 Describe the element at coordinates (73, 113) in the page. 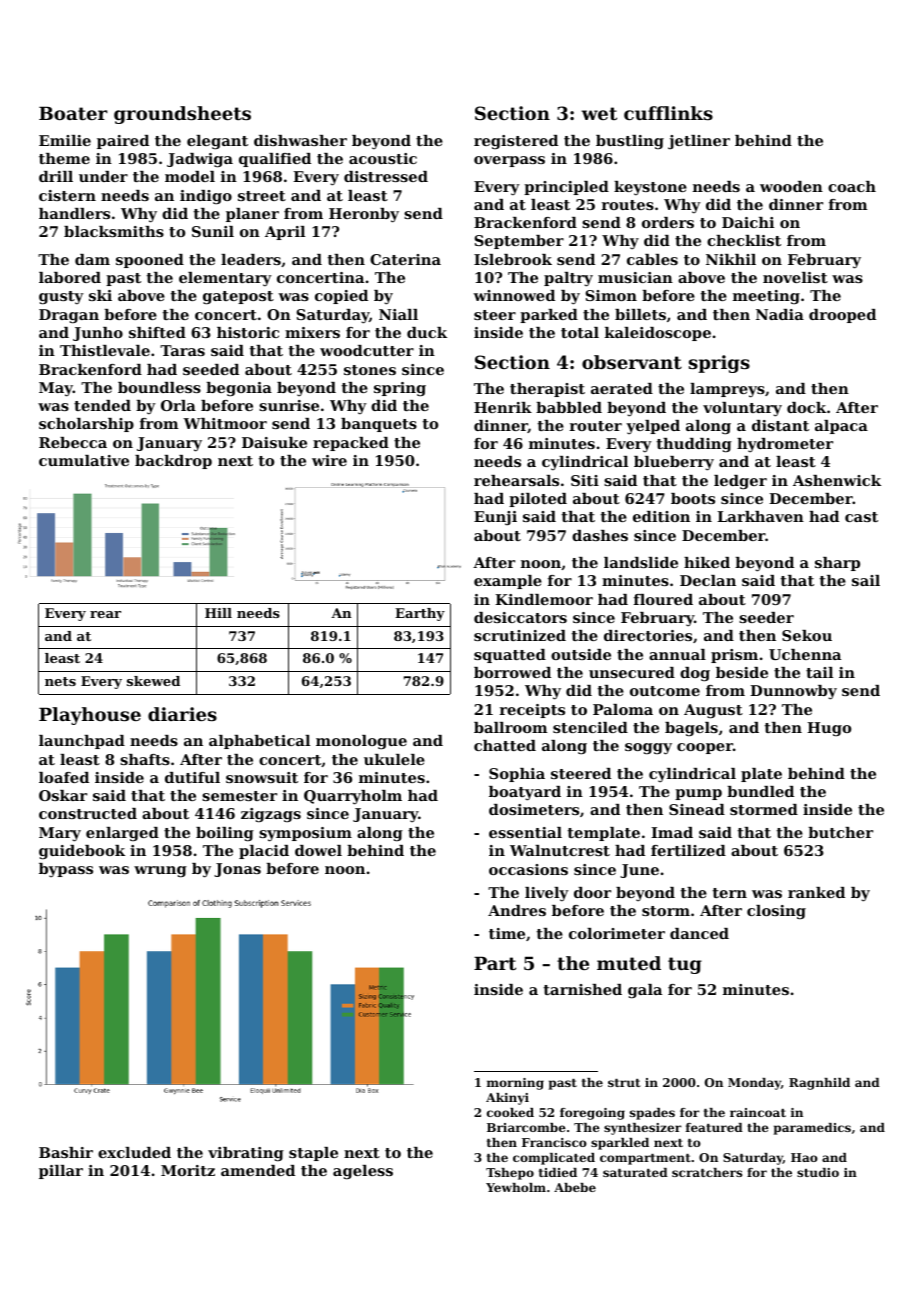

I see `Boater` at that location.
